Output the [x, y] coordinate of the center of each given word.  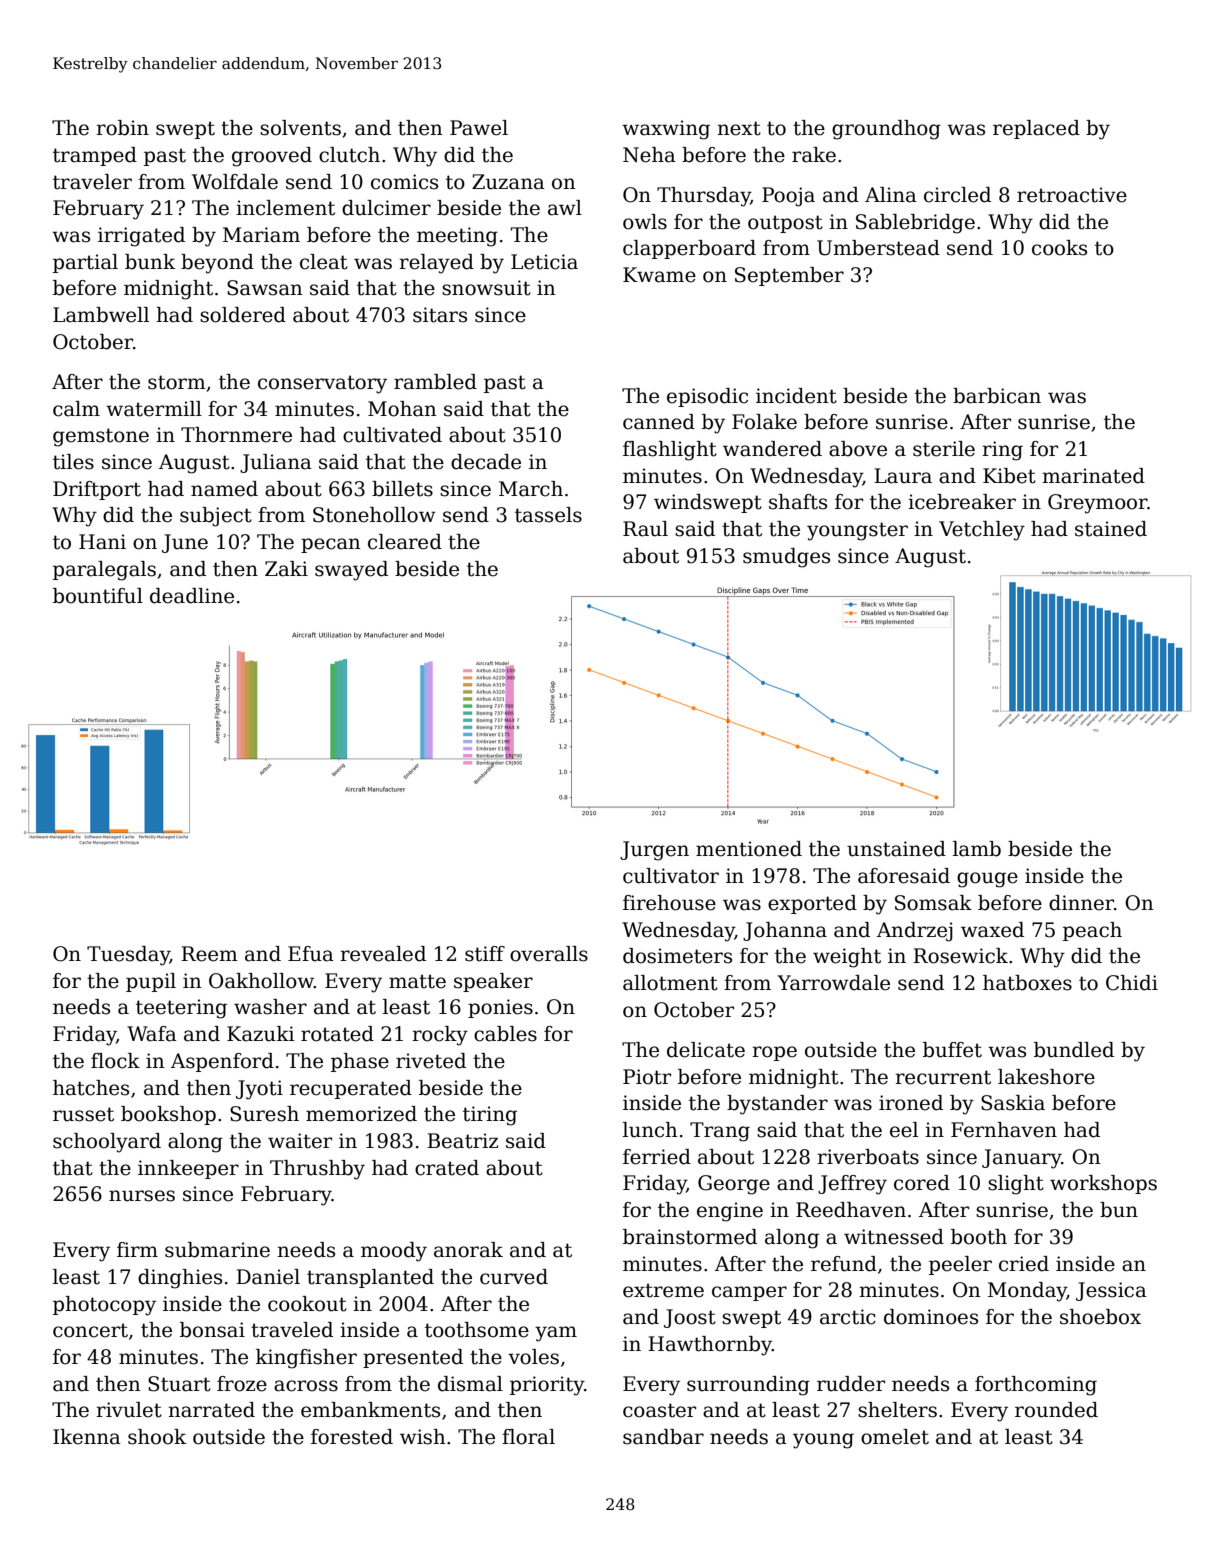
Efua [311, 954]
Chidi [1132, 983]
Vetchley [982, 531]
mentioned [749, 849]
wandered [772, 449]
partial [85, 263]
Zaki [286, 569]
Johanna [785, 931]
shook [157, 1437]
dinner [1081, 903]
